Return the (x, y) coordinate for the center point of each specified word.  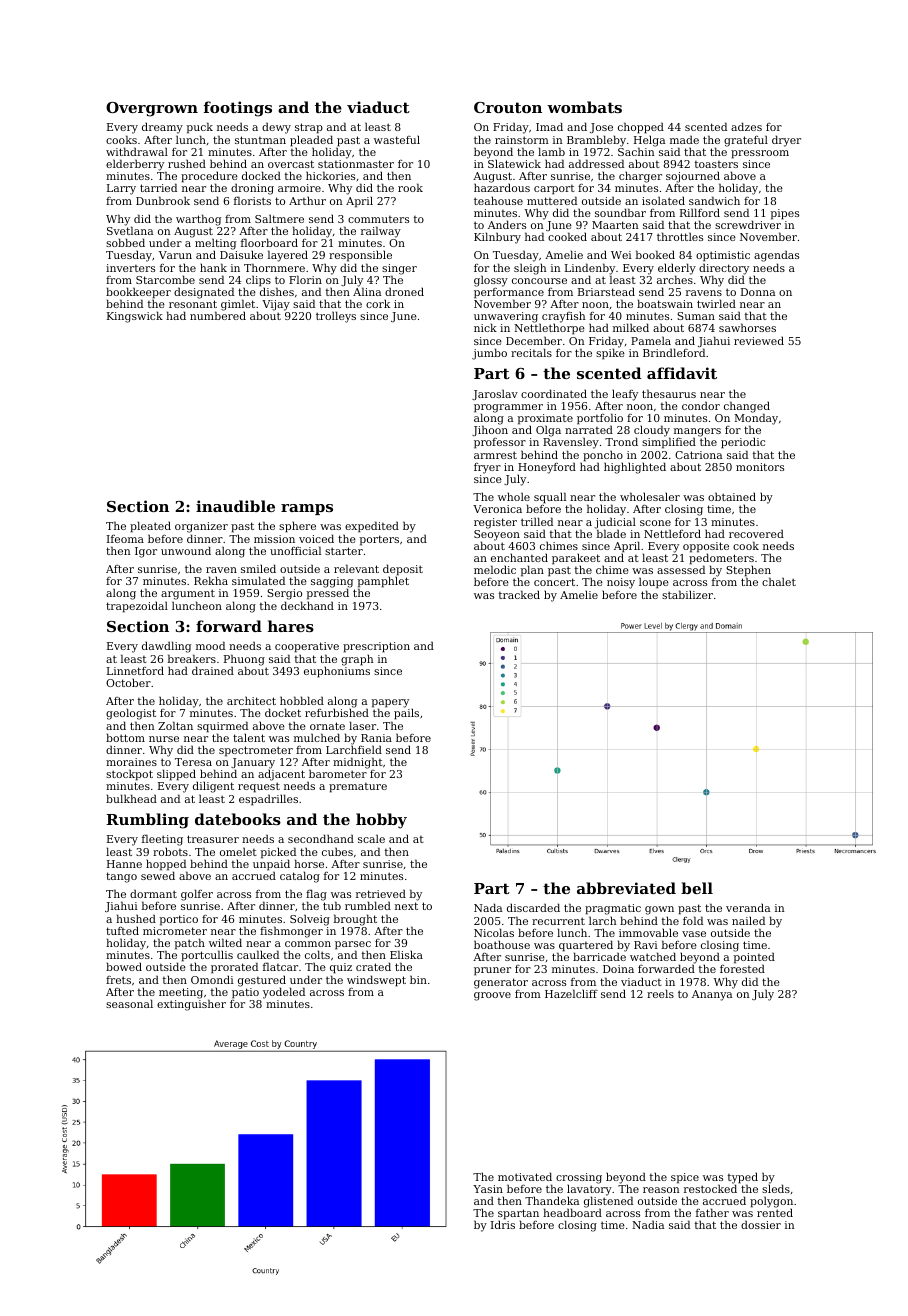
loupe (654, 583)
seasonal (129, 1003)
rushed (187, 163)
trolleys (336, 317)
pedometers (721, 559)
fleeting (162, 840)
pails (406, 714)
